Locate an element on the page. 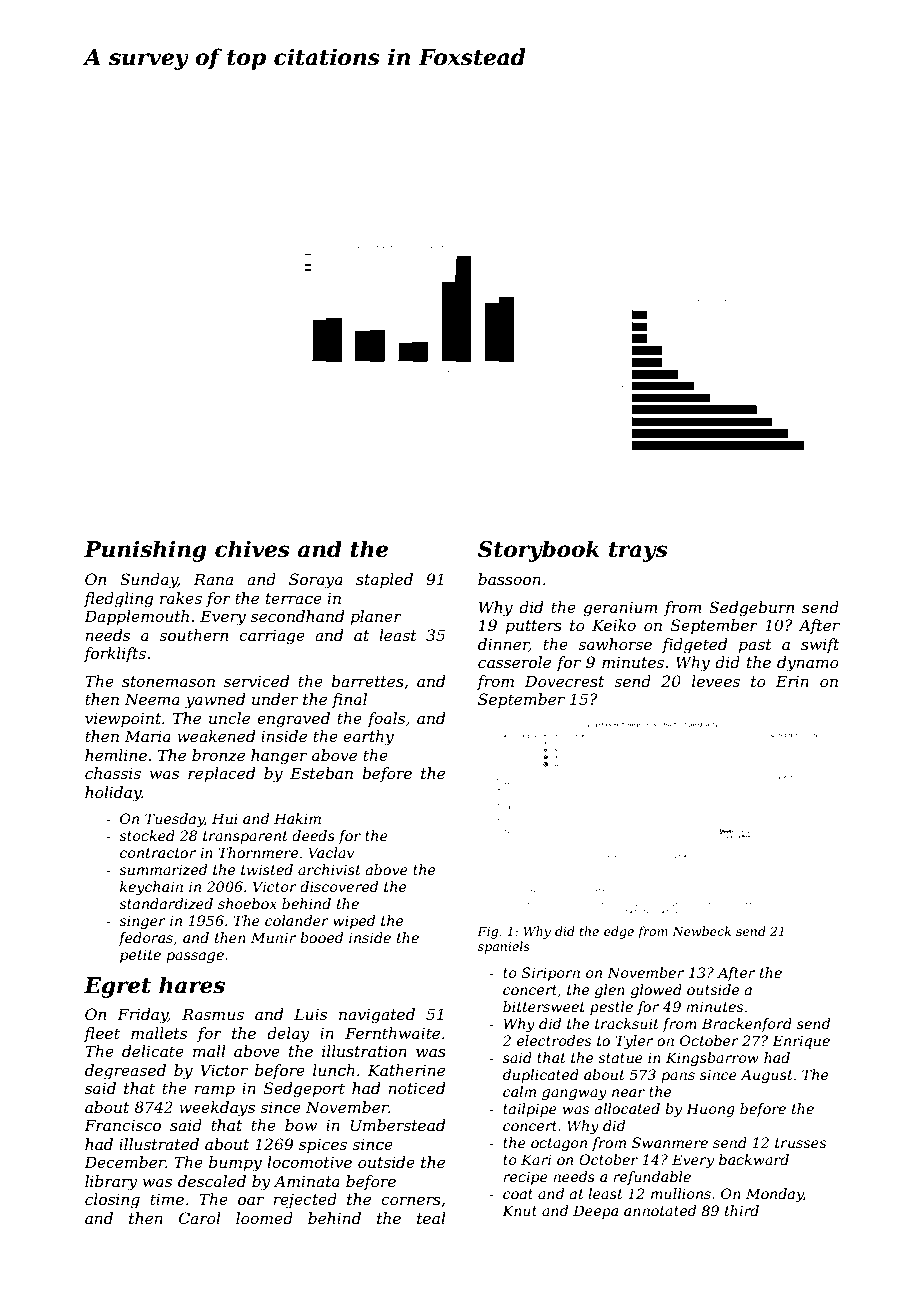 This page has height=1308, width=924. planer is located at coordinates (376, 617).
